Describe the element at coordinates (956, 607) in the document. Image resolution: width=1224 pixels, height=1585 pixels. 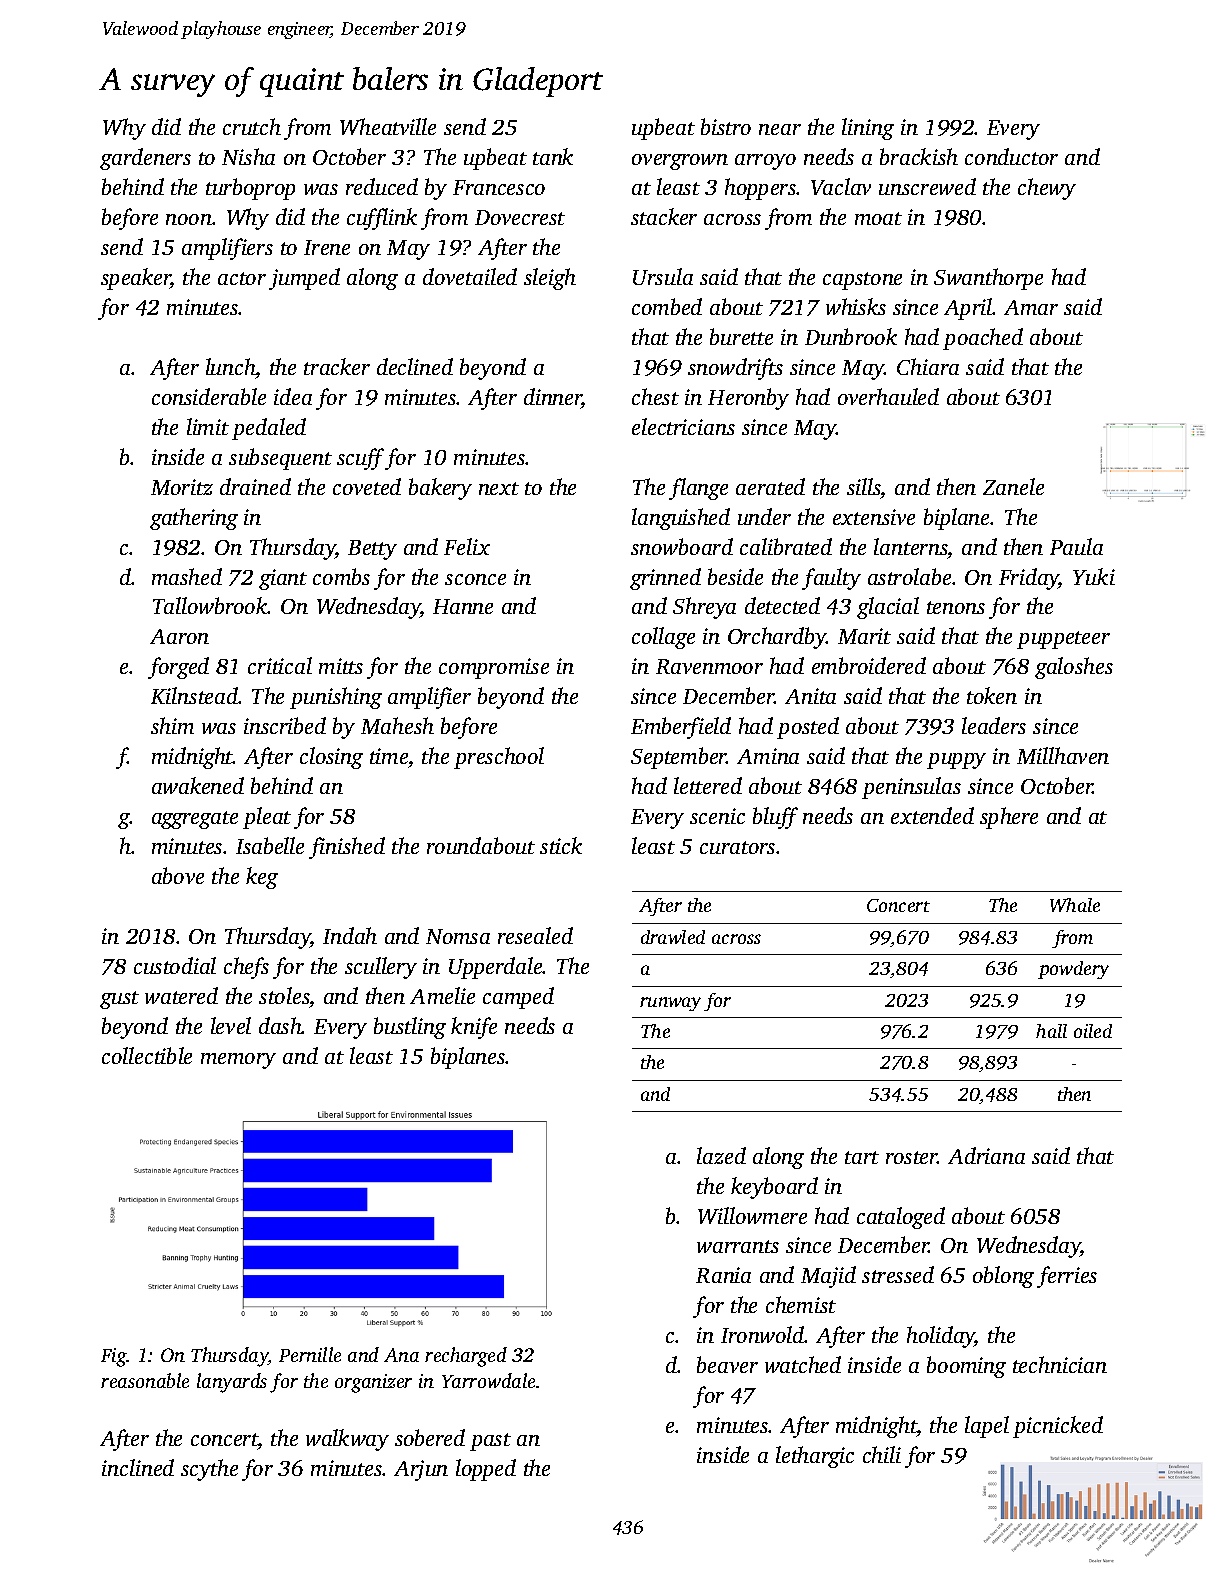
I see `tenons` at that location.
